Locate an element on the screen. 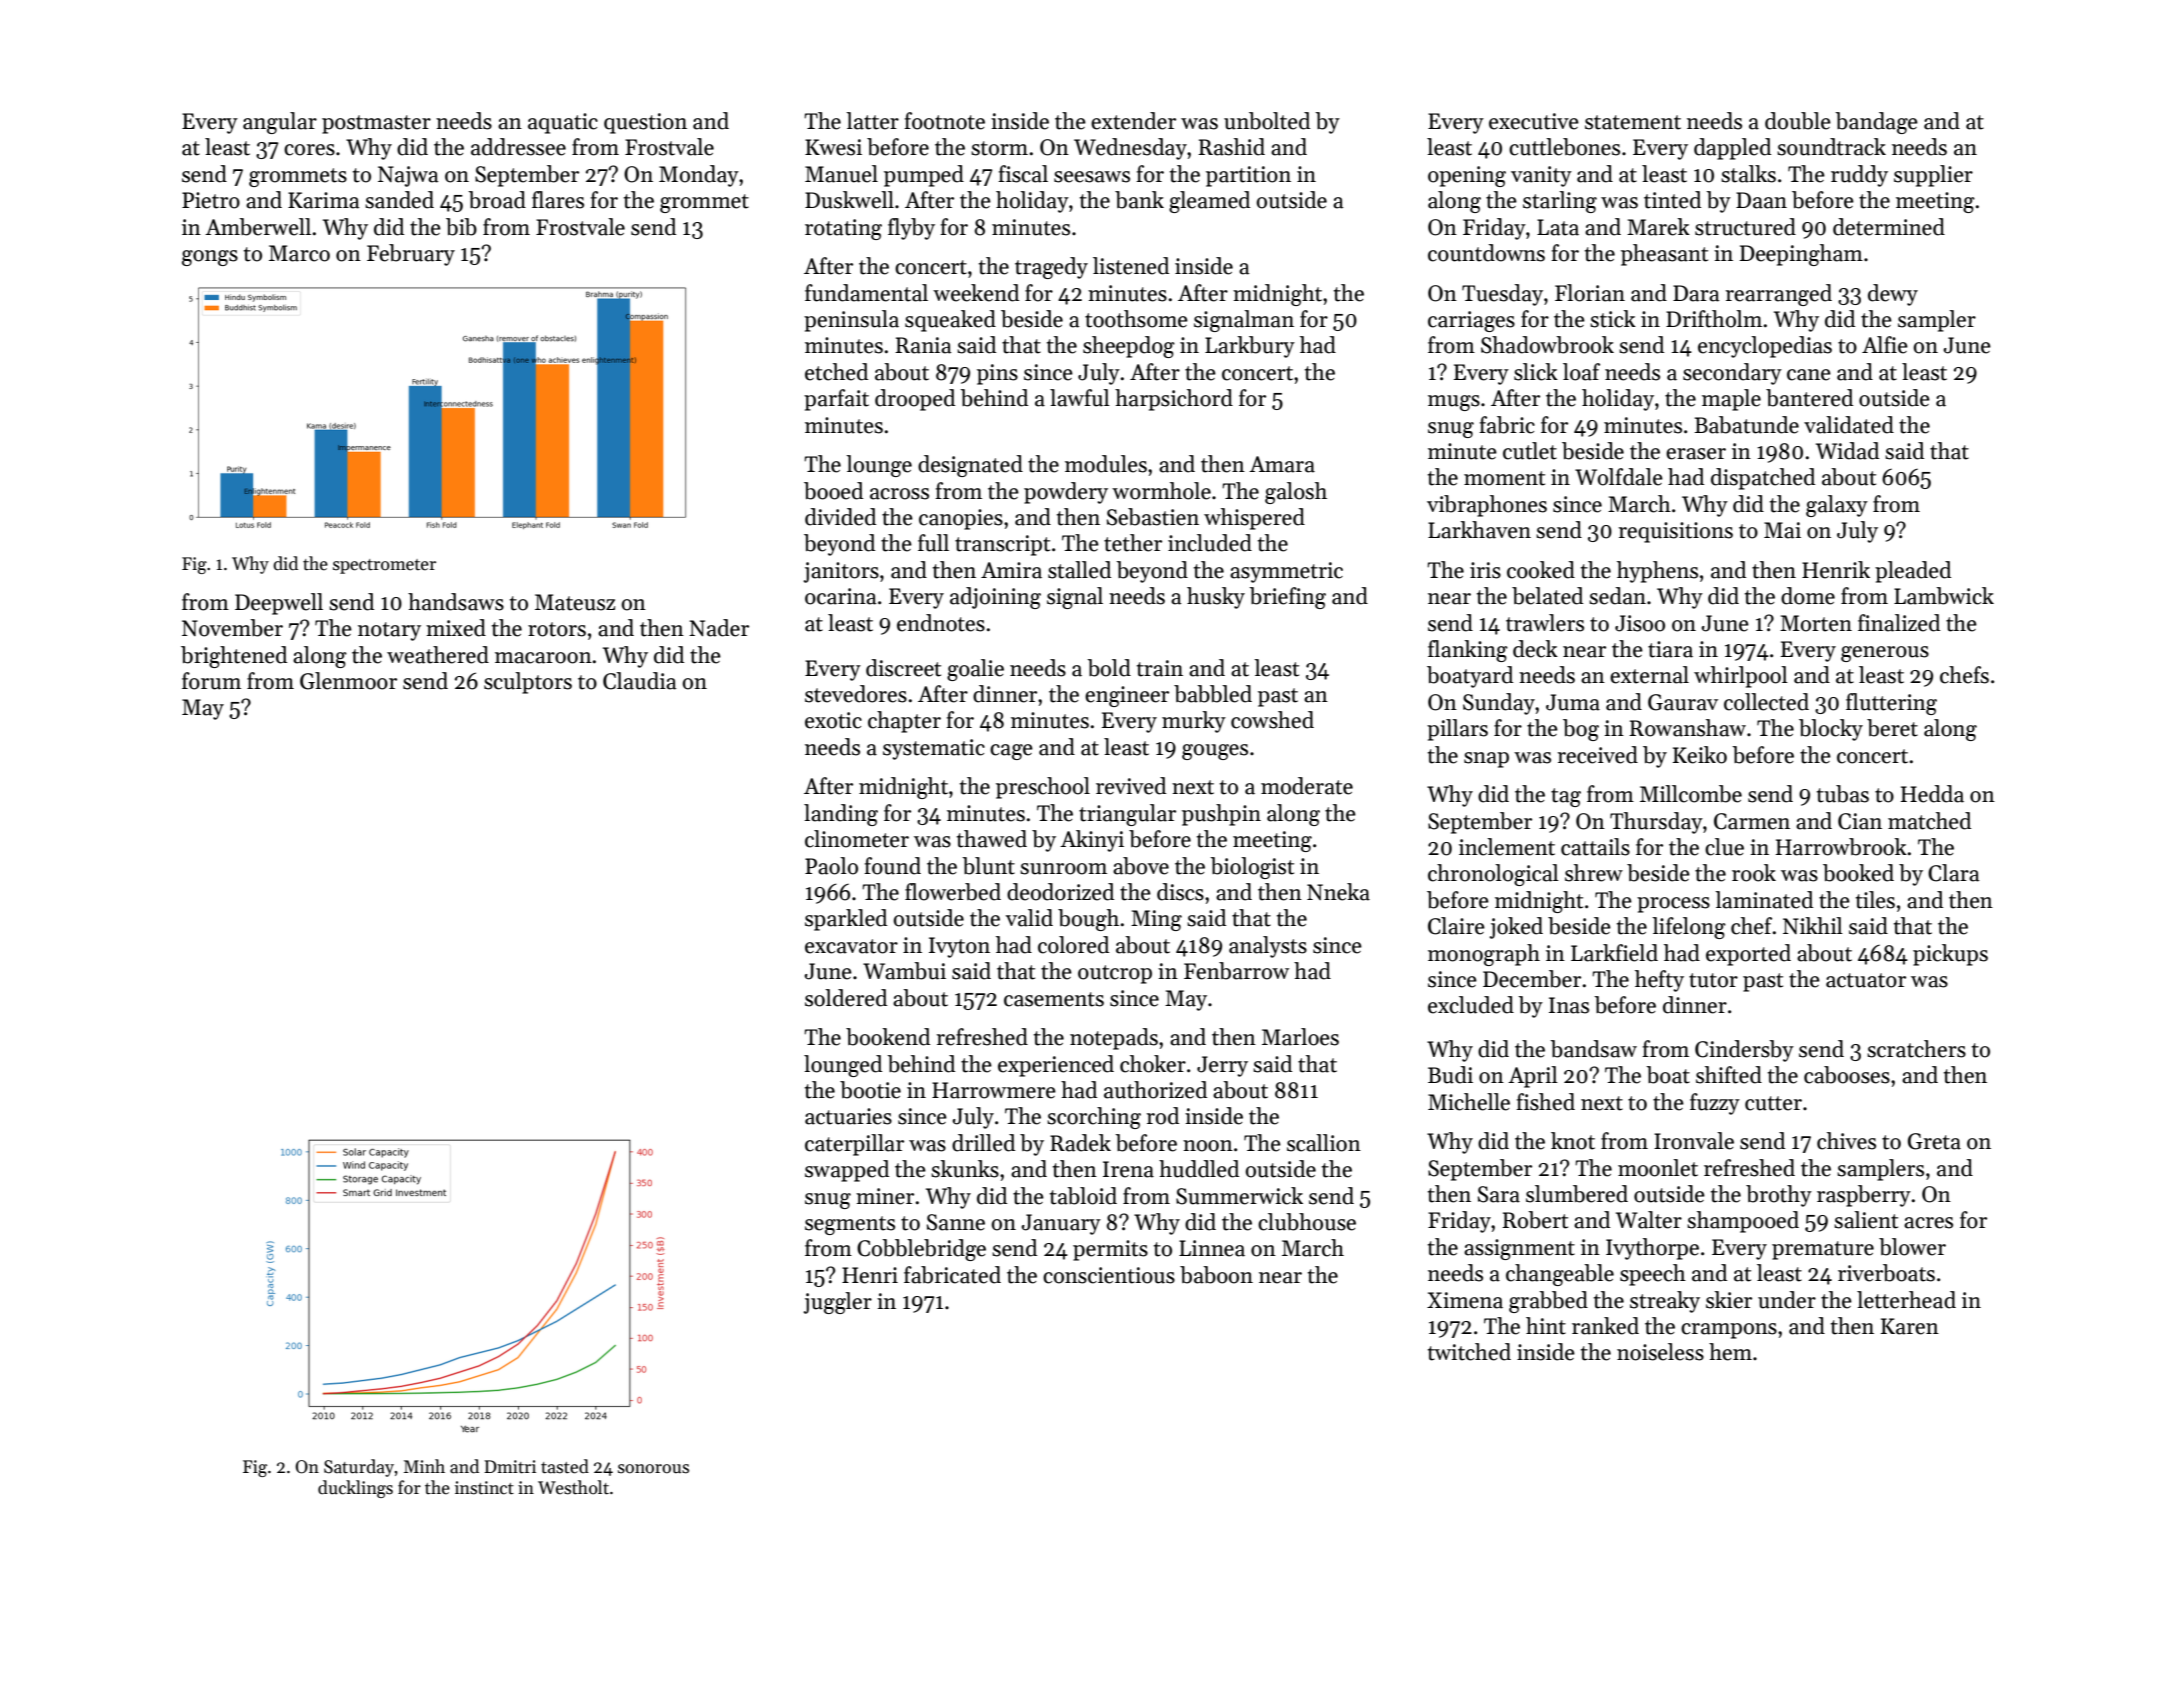  flyby is located at coordinates (911, 229).
